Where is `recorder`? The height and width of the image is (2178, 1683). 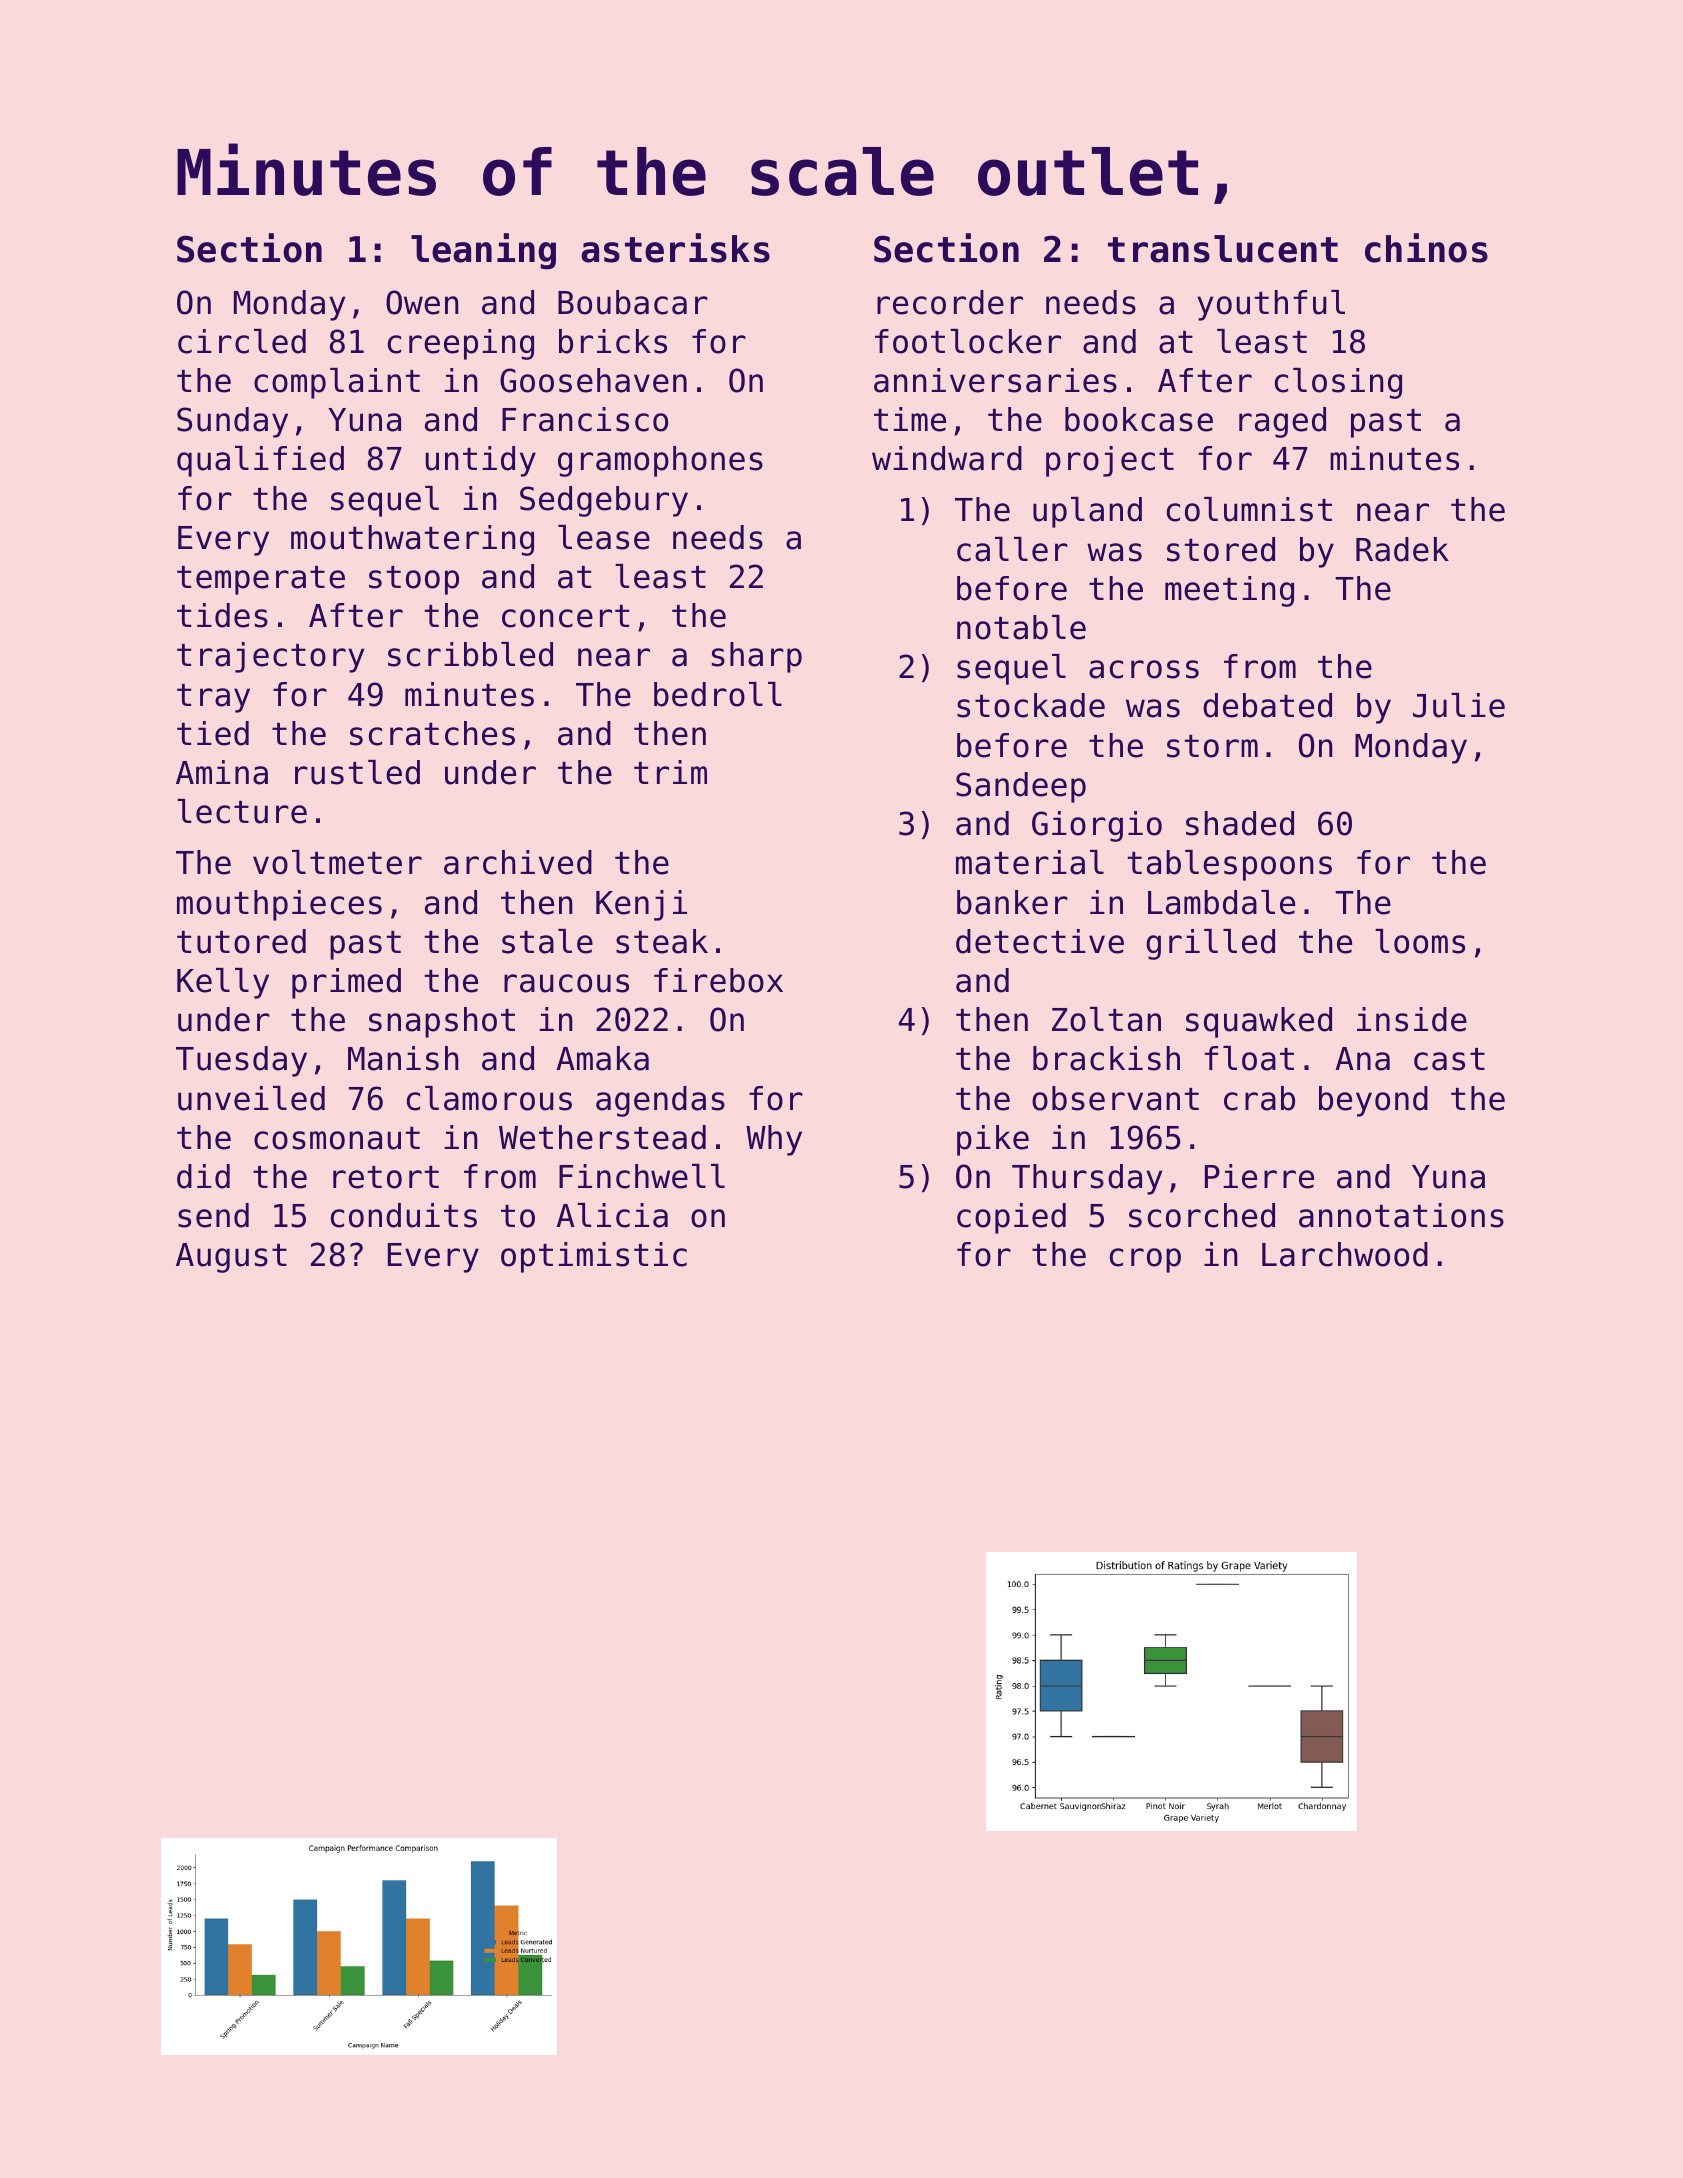
recorder is located at coordinates (950, 302).
